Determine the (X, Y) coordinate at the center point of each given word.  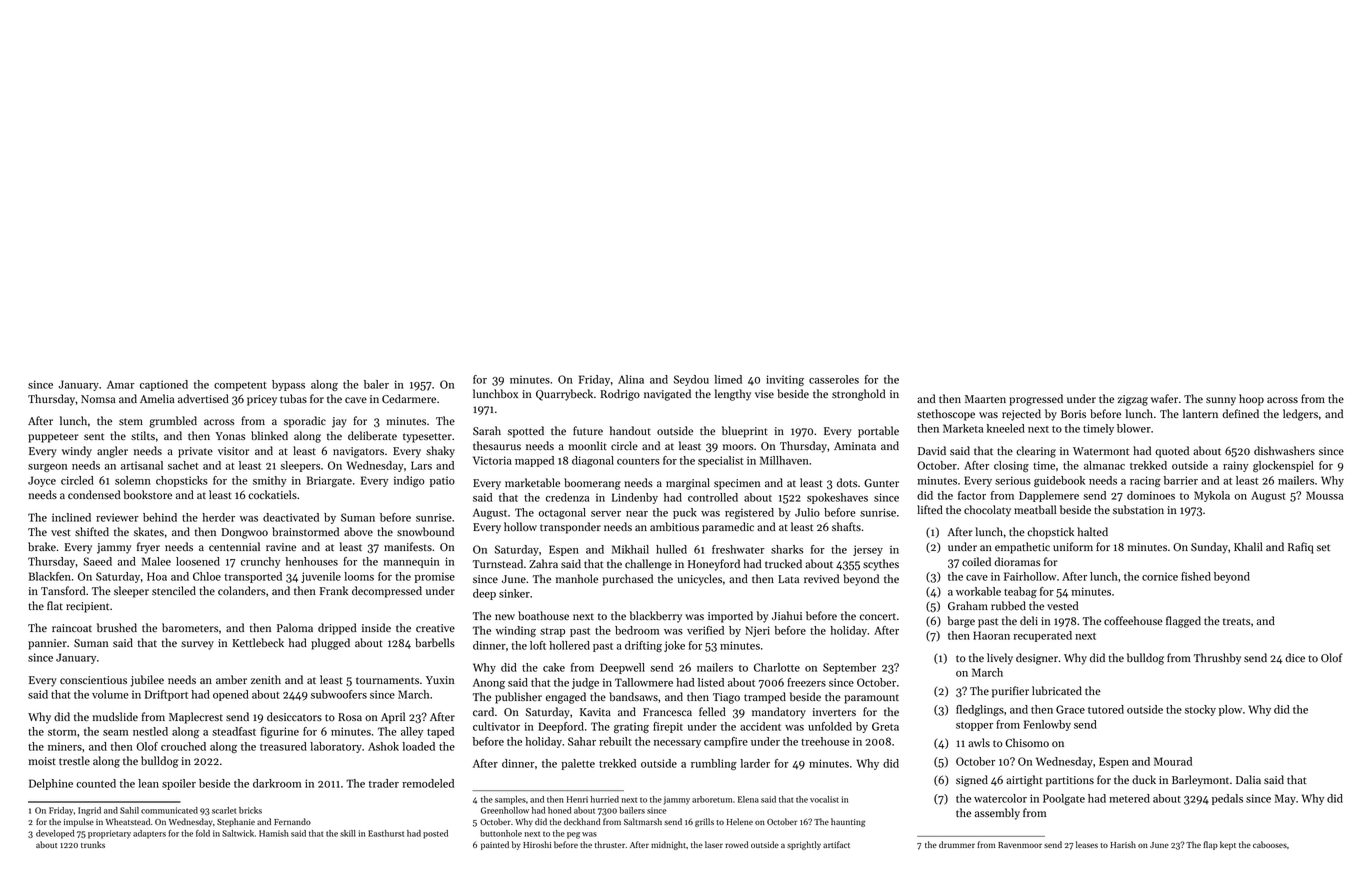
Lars (421, 465)
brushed (117, 627)
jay (339, 422)
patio (442, 481)
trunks (93, 844)
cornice (1160, 576)
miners (65, 746)
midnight (668, 845)
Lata (788, 579)
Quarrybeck (564, 395)
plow (1230, 710)
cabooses (1270, 844)
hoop (1251, 400)
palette (578, 764)
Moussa (1324, 495)
